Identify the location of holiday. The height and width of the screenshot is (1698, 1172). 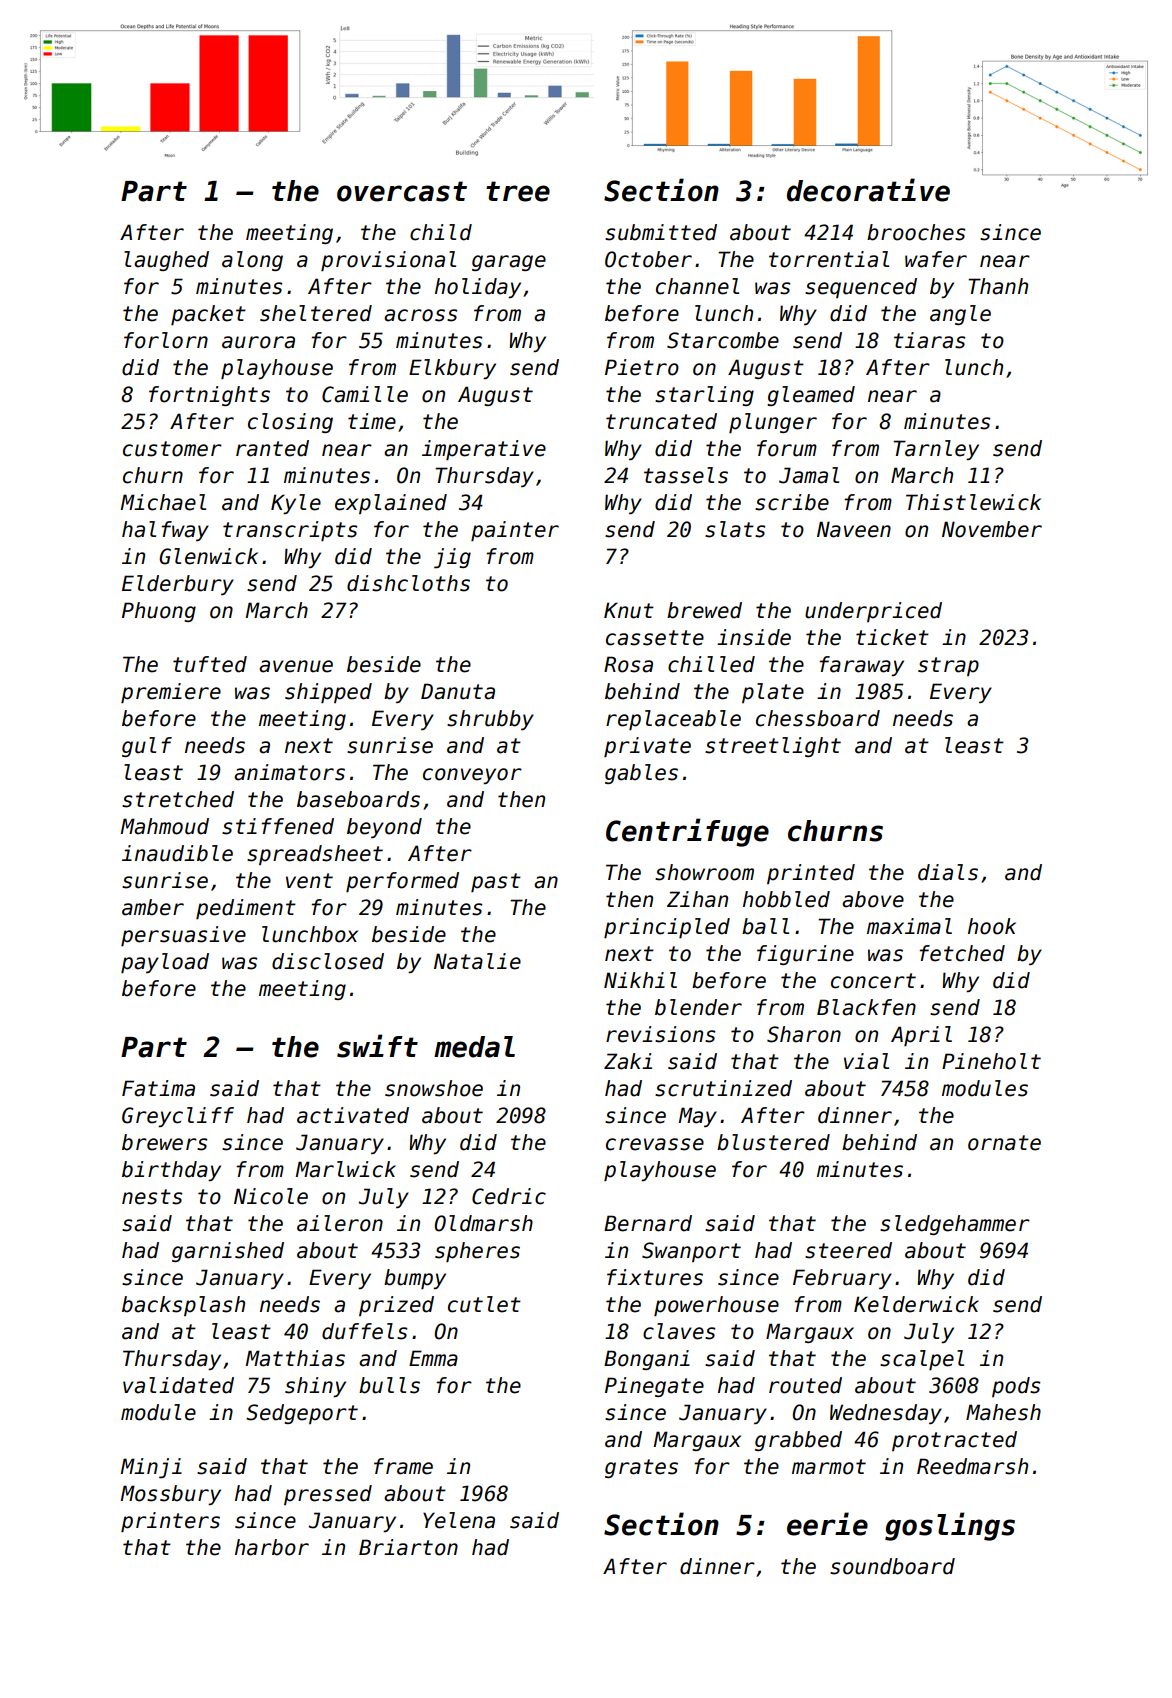
(478, 288).
